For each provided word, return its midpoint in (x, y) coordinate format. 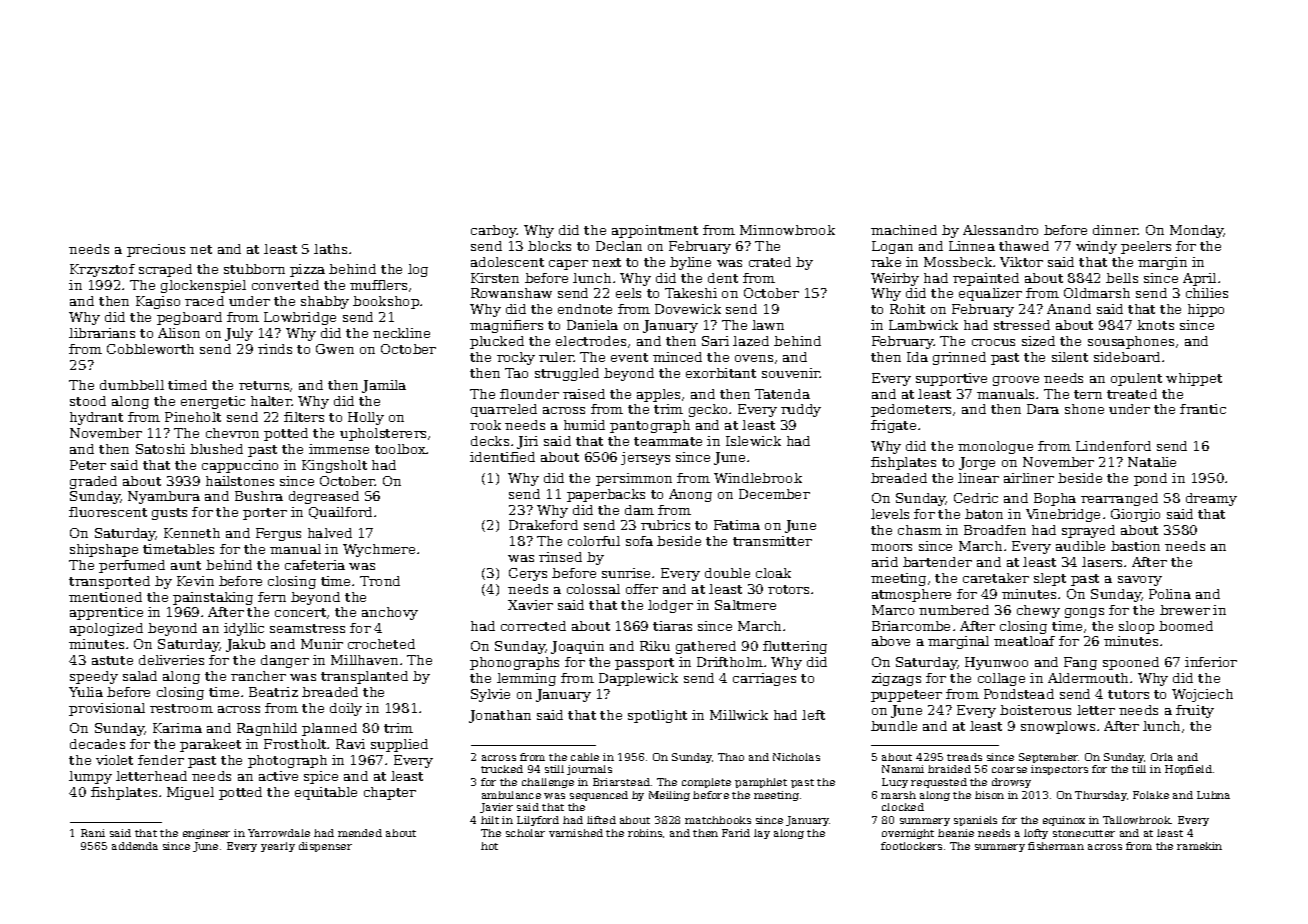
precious (156, 250)
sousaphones (1131, 342)
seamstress (307, 628)
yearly (278, 847)
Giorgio (1135, 515)
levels (890, 514)
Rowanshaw (511, 293)
